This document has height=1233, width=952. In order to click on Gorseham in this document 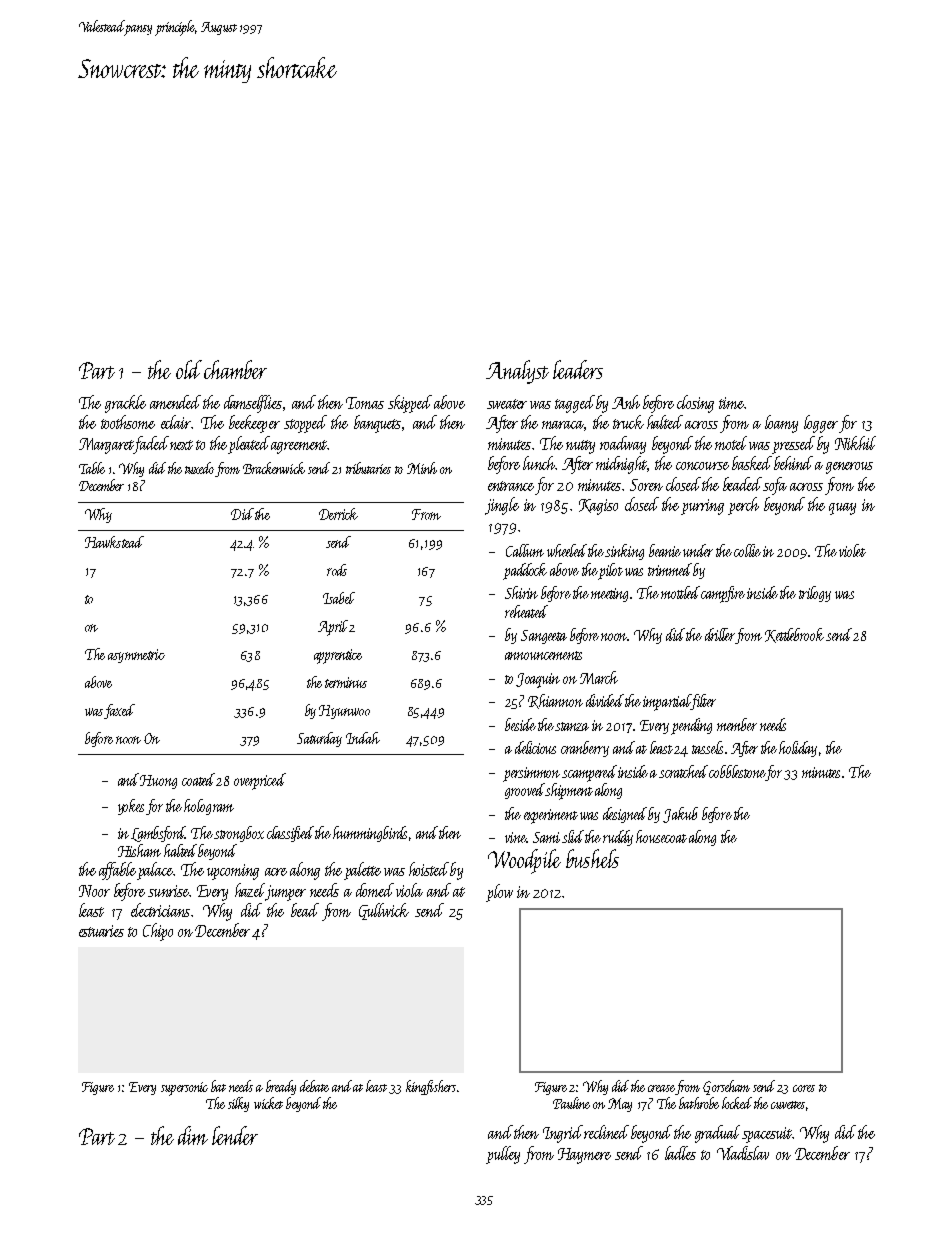, I will do `click(726, 1087)`.
